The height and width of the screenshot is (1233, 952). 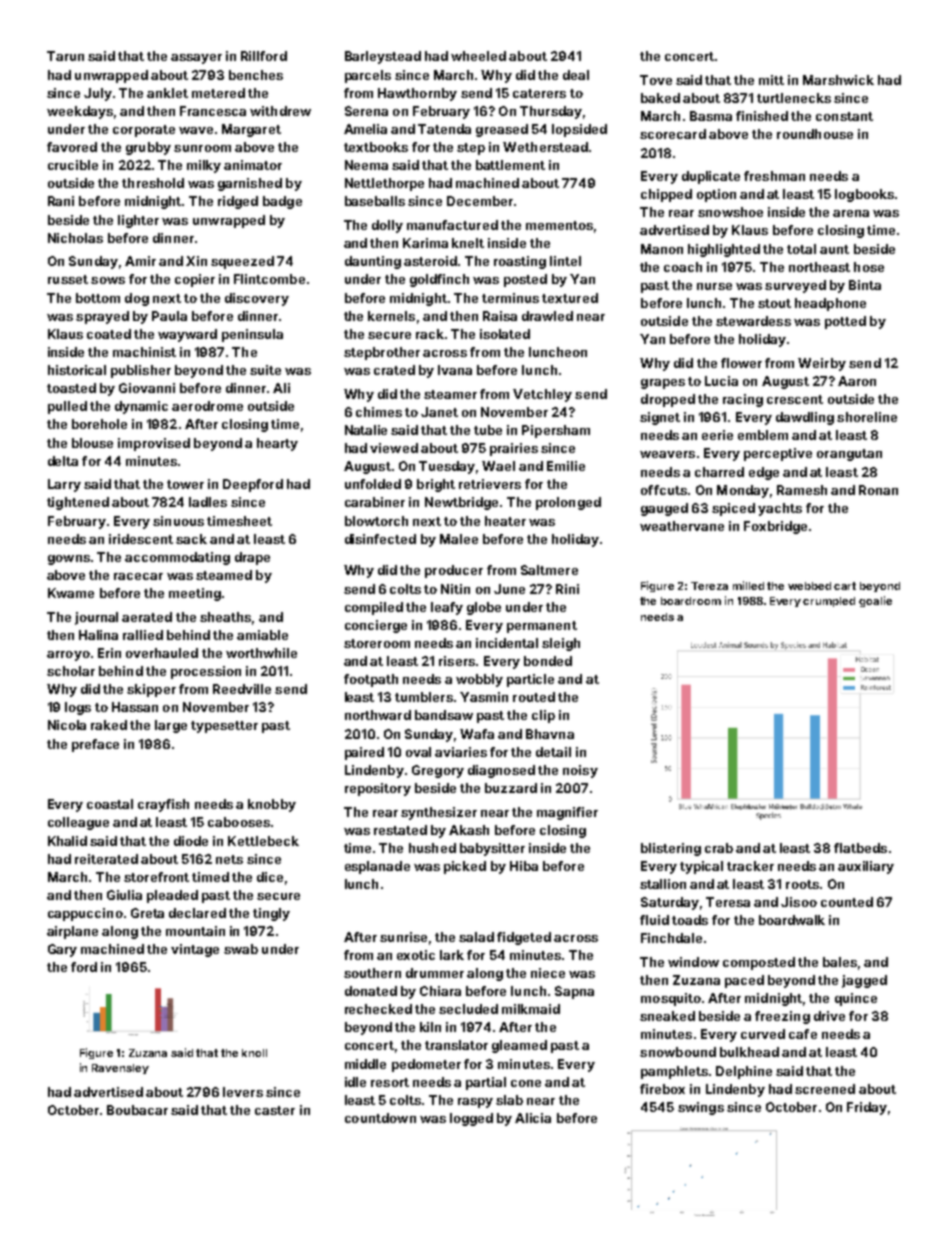 I want to click on drape, so click(x=252, y=558).
